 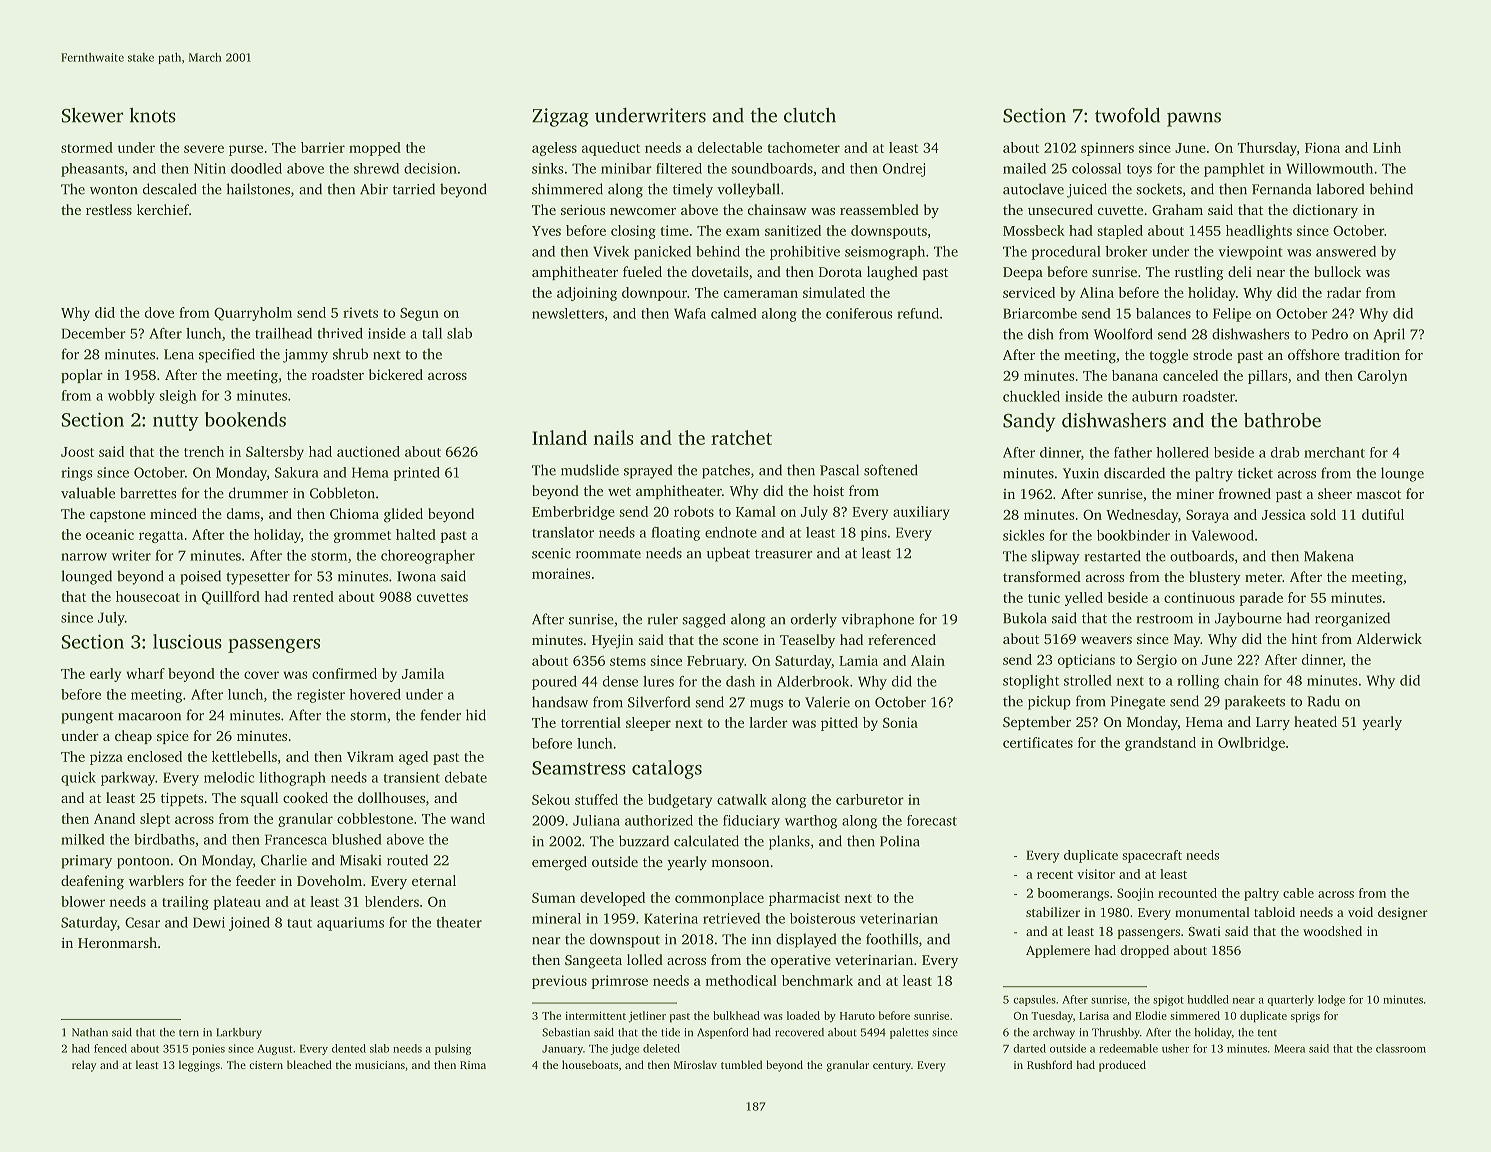 I want to click on tarried, so click(x=414, y=189).
